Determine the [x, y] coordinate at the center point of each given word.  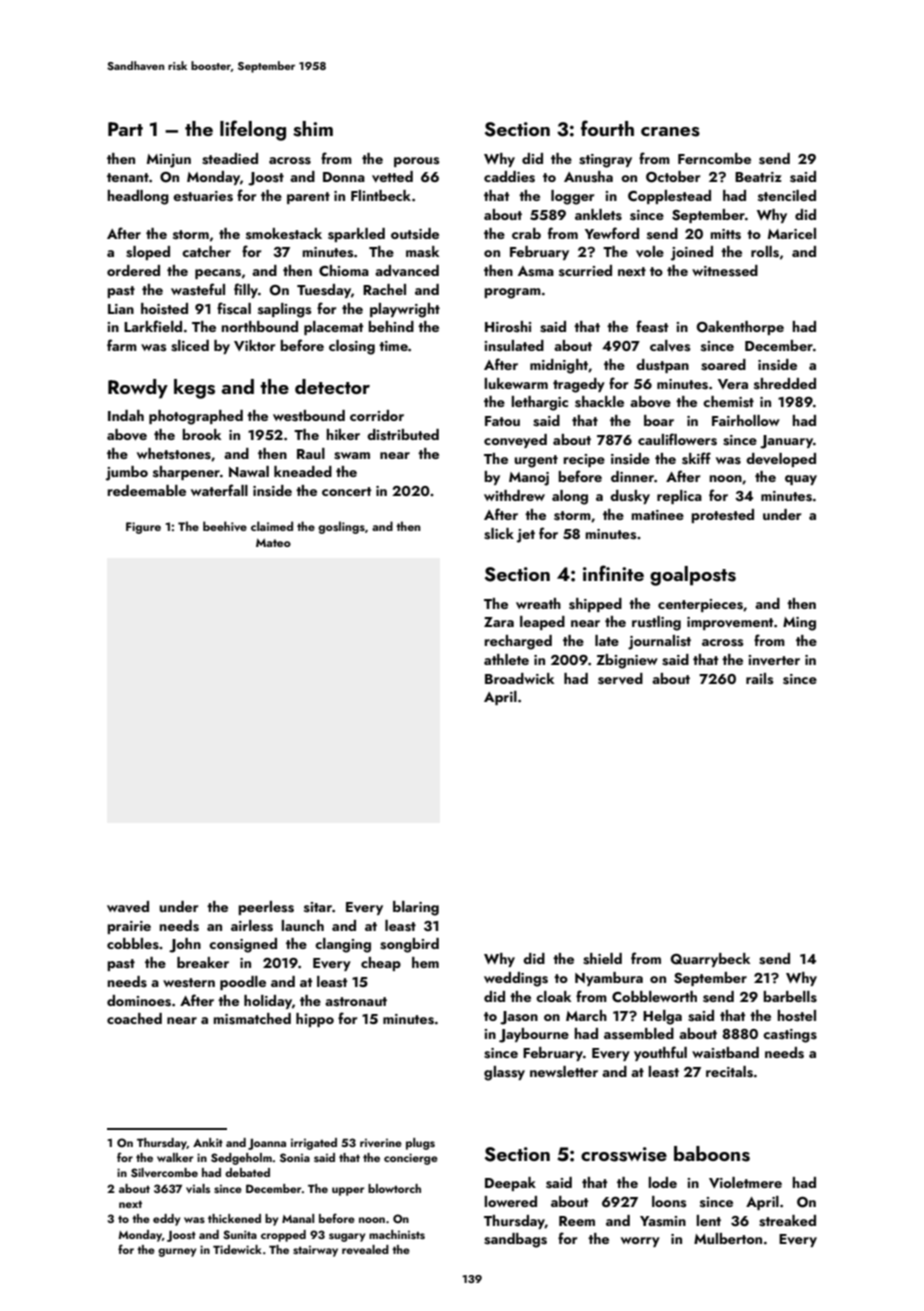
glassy [504, 1073]
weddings [516, 979]
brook [201, 434]
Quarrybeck [710, 960]
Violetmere [745, 1182]
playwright [405, 310]
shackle [599, 402]
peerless [266, 908]
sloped [148, 253]
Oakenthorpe [740, 328]
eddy [167, 1220]
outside [415, 234]
